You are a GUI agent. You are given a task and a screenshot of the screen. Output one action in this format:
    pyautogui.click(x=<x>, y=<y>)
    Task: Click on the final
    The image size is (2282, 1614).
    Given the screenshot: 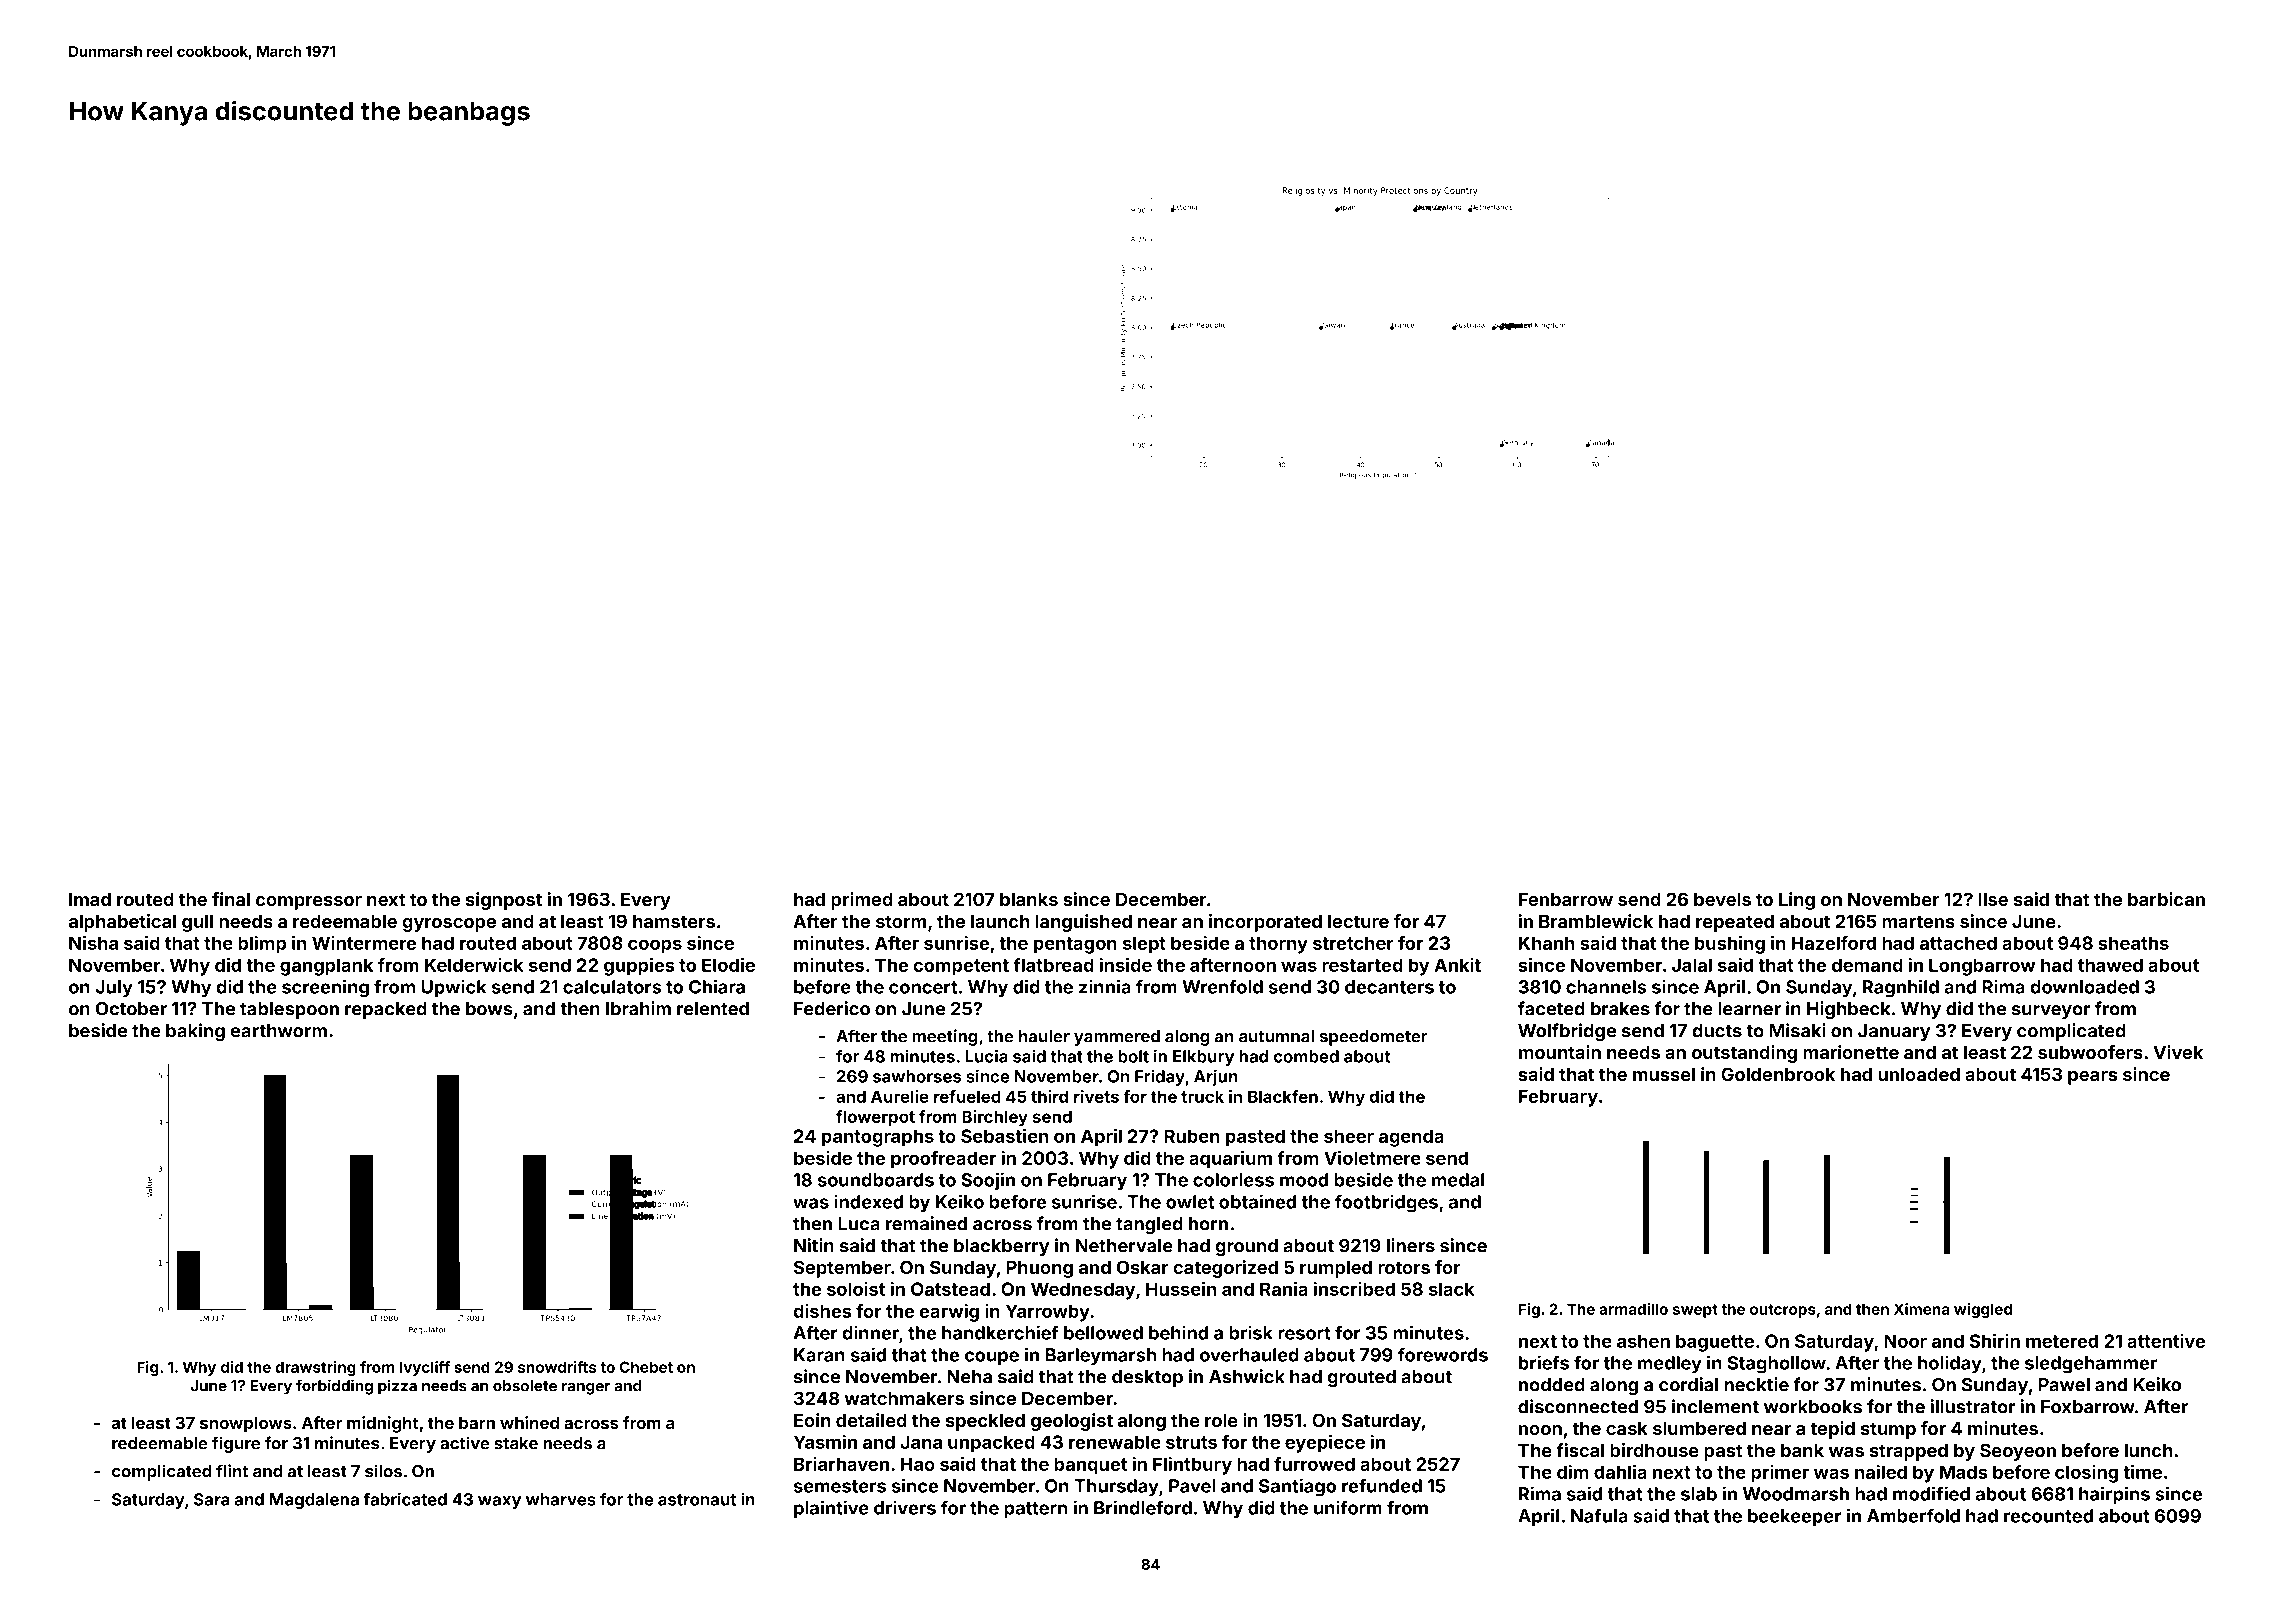 What is the action you would take?
    pyautogui.click(x=231, y=899)
